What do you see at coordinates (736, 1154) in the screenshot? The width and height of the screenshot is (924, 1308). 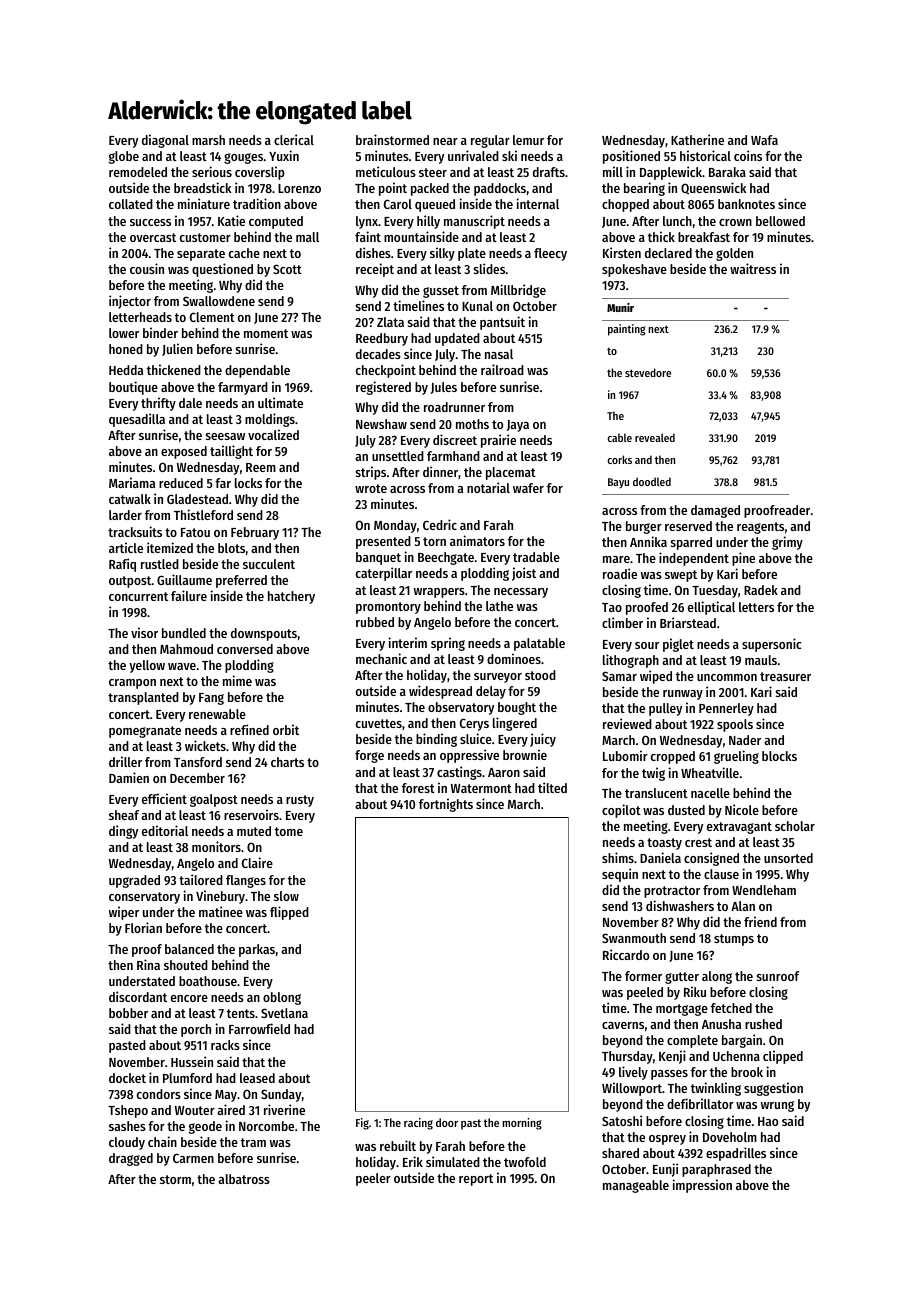 I see `espadrilles` at bounding box center [736, 1154].
